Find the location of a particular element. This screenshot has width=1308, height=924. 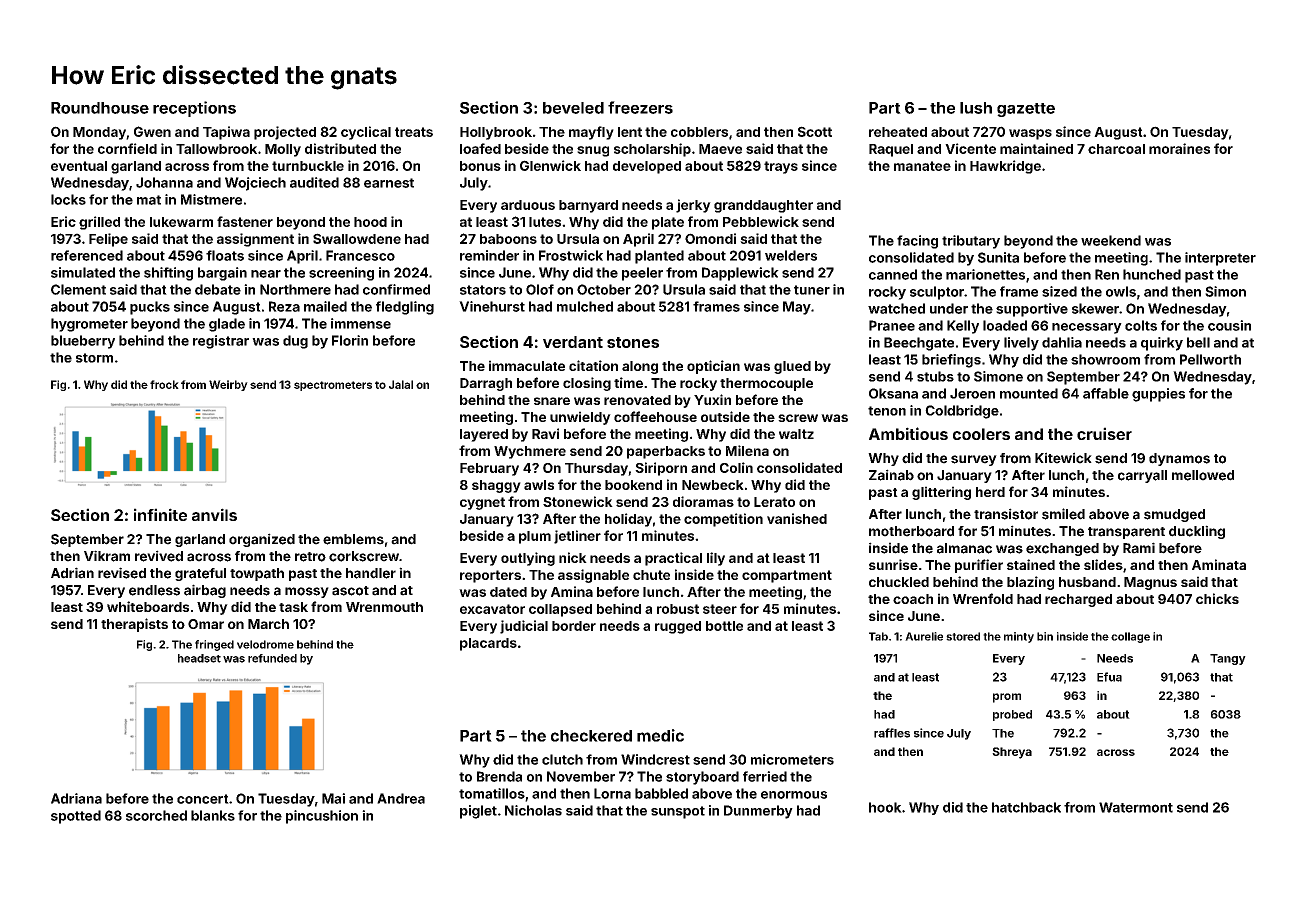

Scott is located at coordinates (815, 131).
